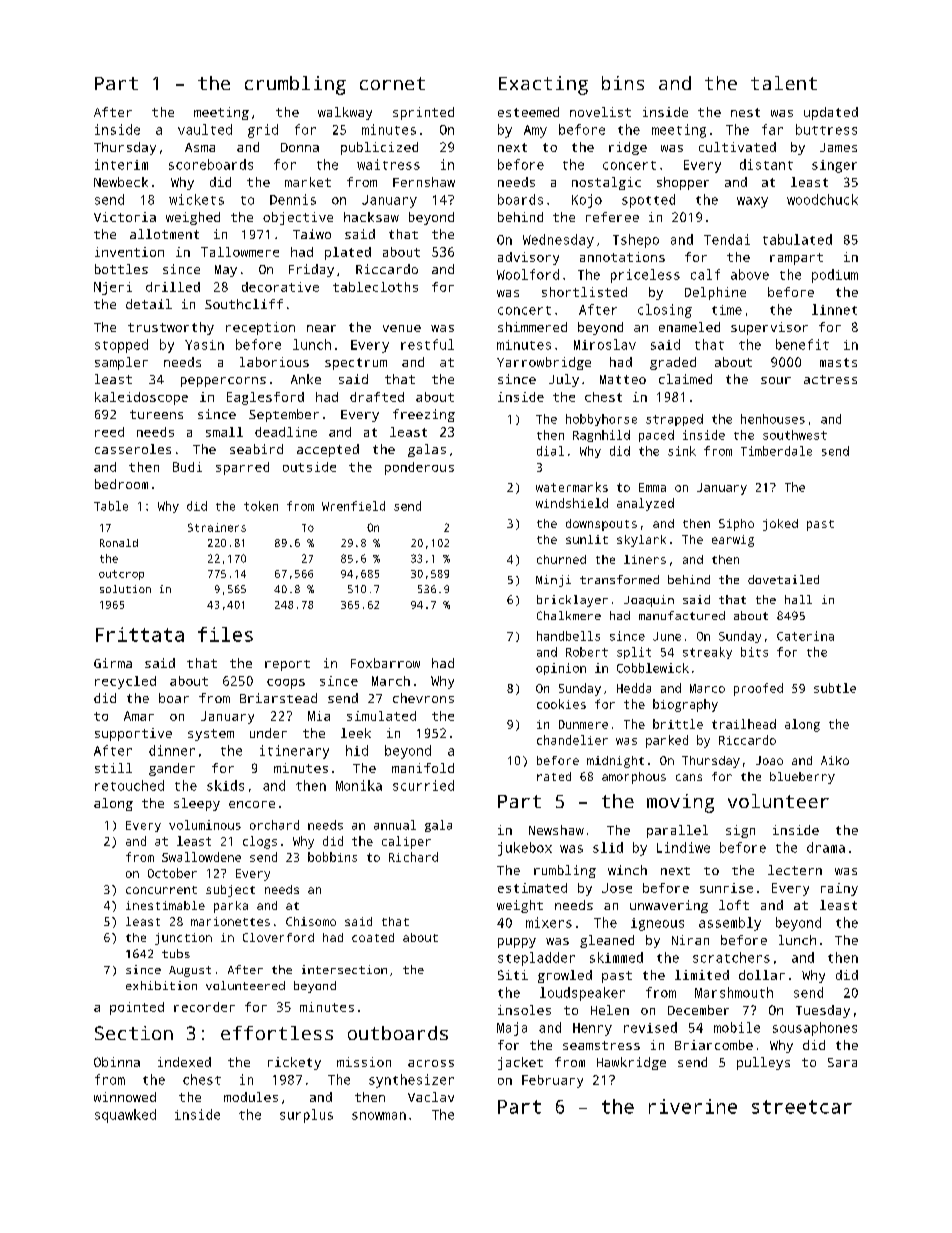  What do you see at coordinates (726, 888) in the screenshot?
I see `sunrise` at bounding box center [726, 888].
